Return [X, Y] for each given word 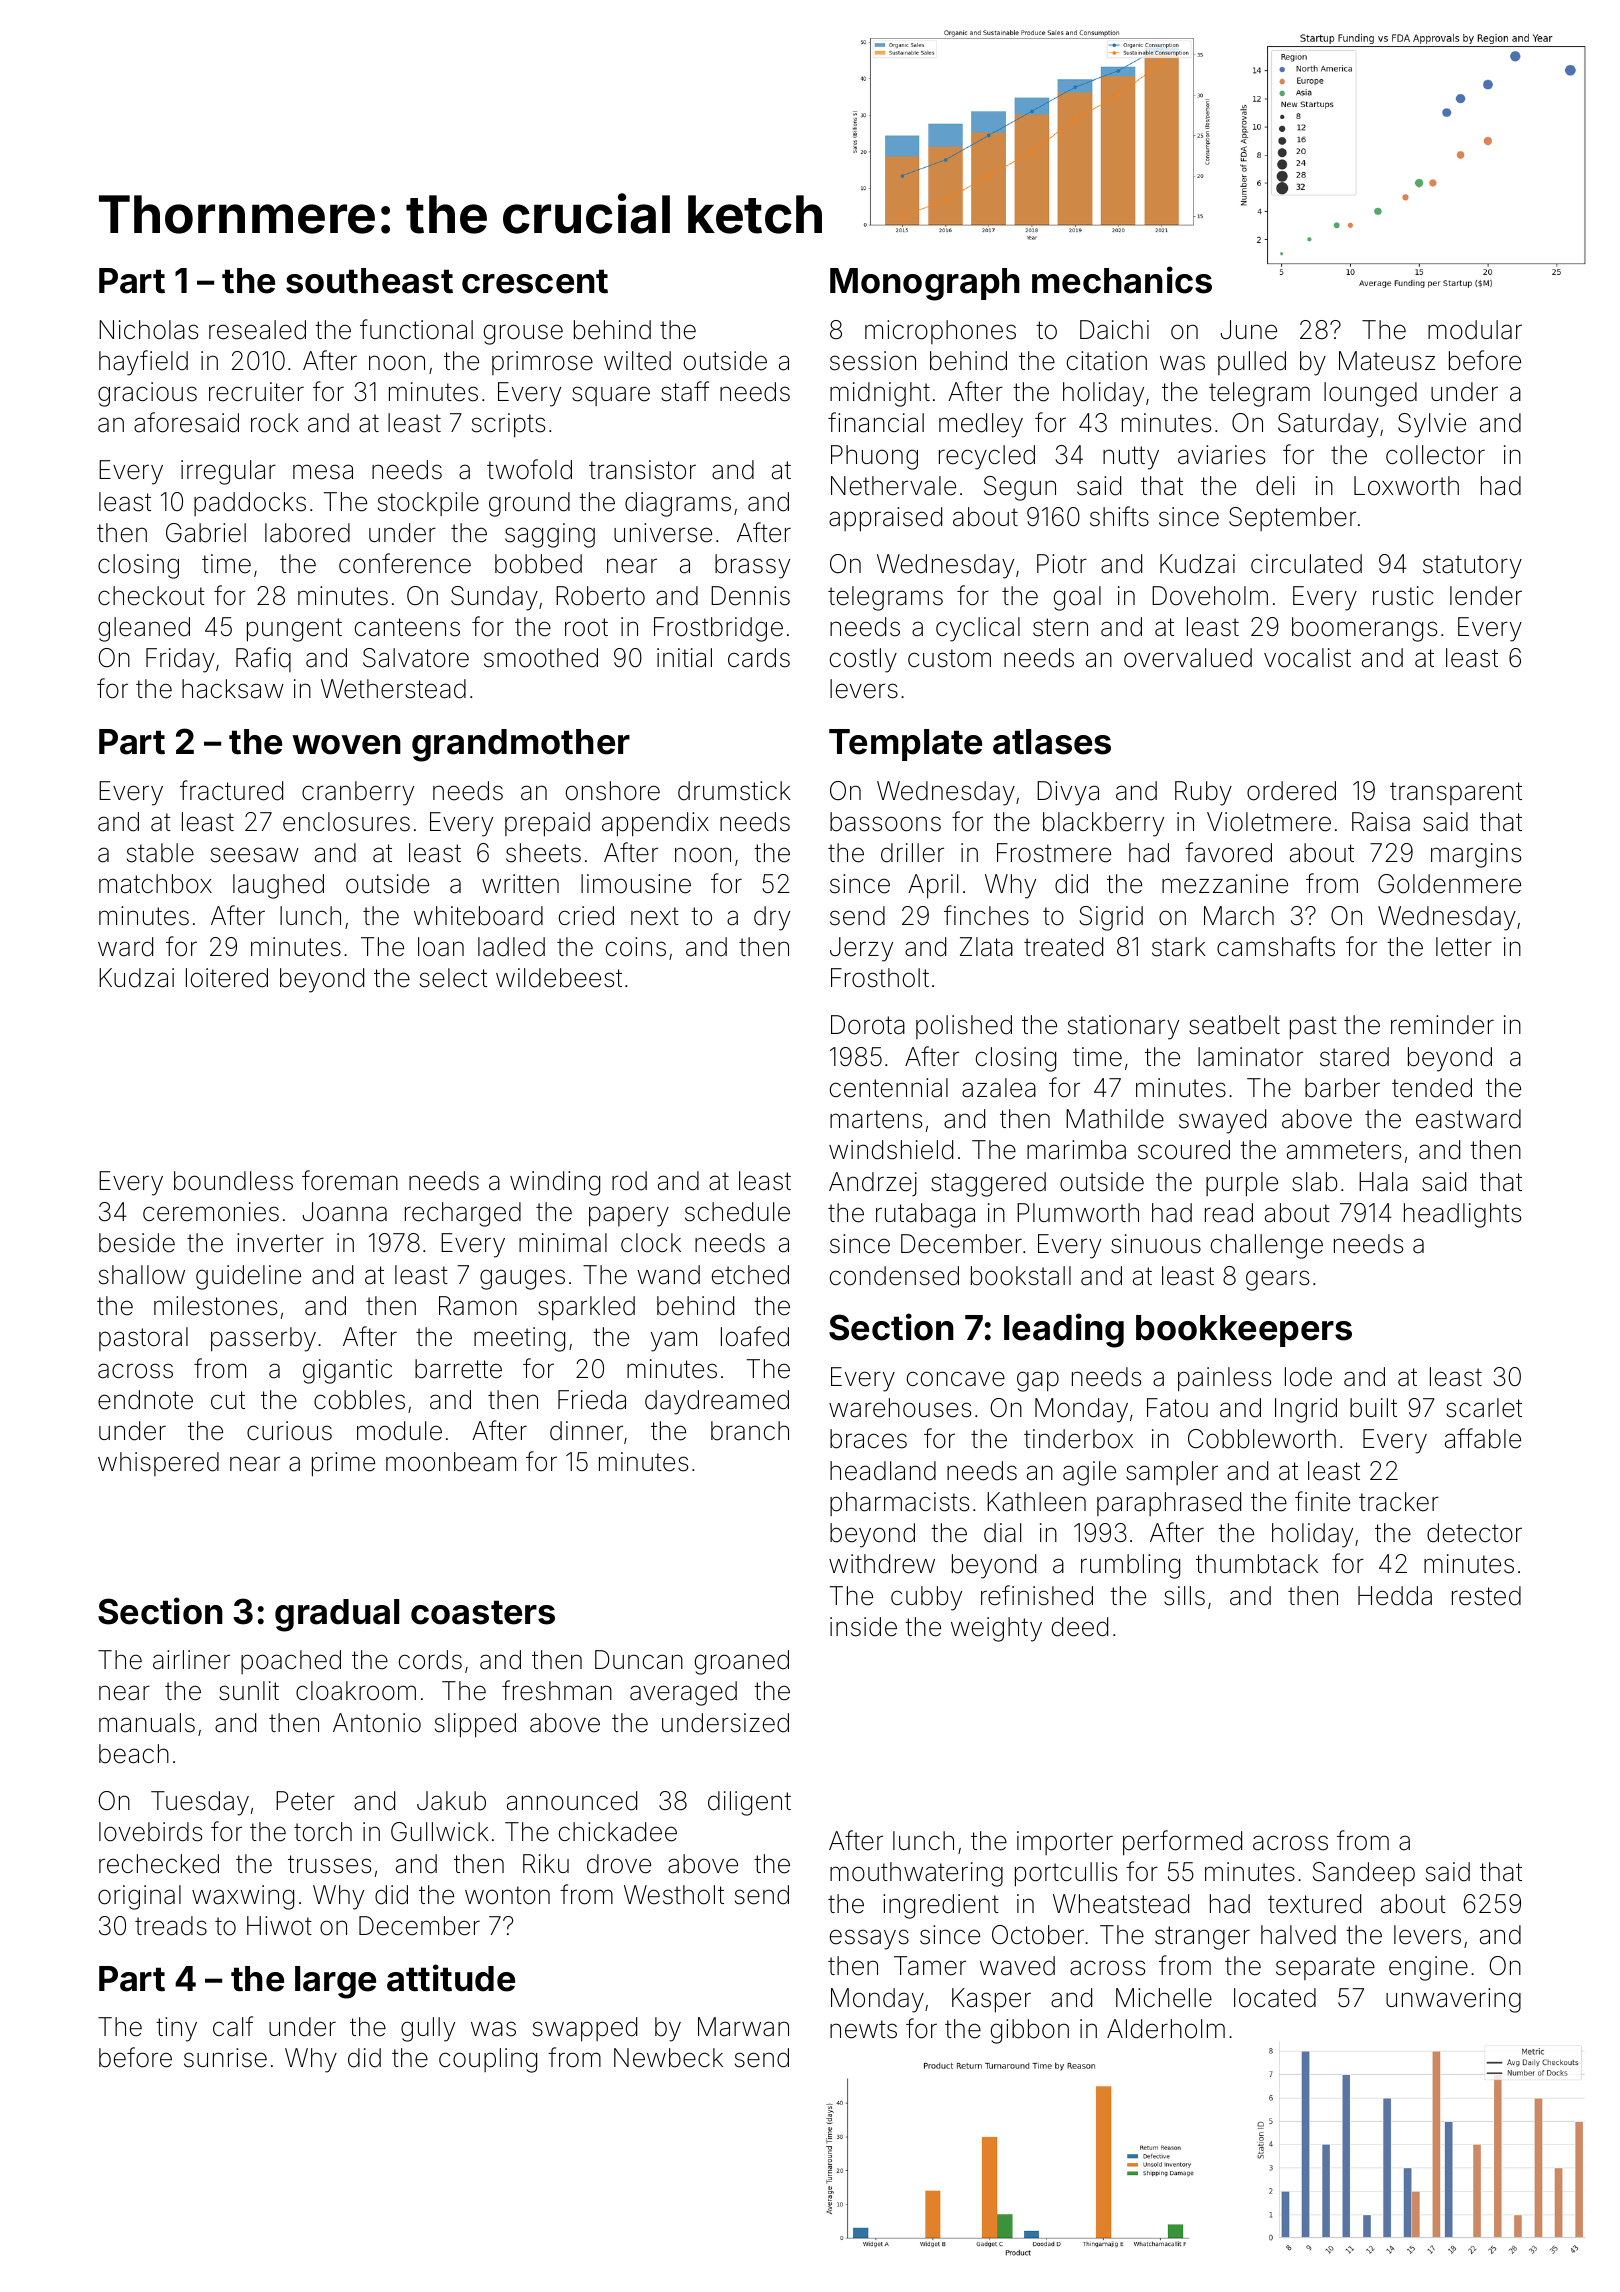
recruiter [256, 392]
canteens [407, 627]
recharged [463, 1214]
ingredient [941, 1906]
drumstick [734, 791]
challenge [1267, 1246]
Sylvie [1432, 425]
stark [1179, 947]
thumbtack [1257, 1564]
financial [876, 422]
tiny [176, 2029]
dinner [586, 1431]
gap [1038, 1381]
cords [430, 1660]
